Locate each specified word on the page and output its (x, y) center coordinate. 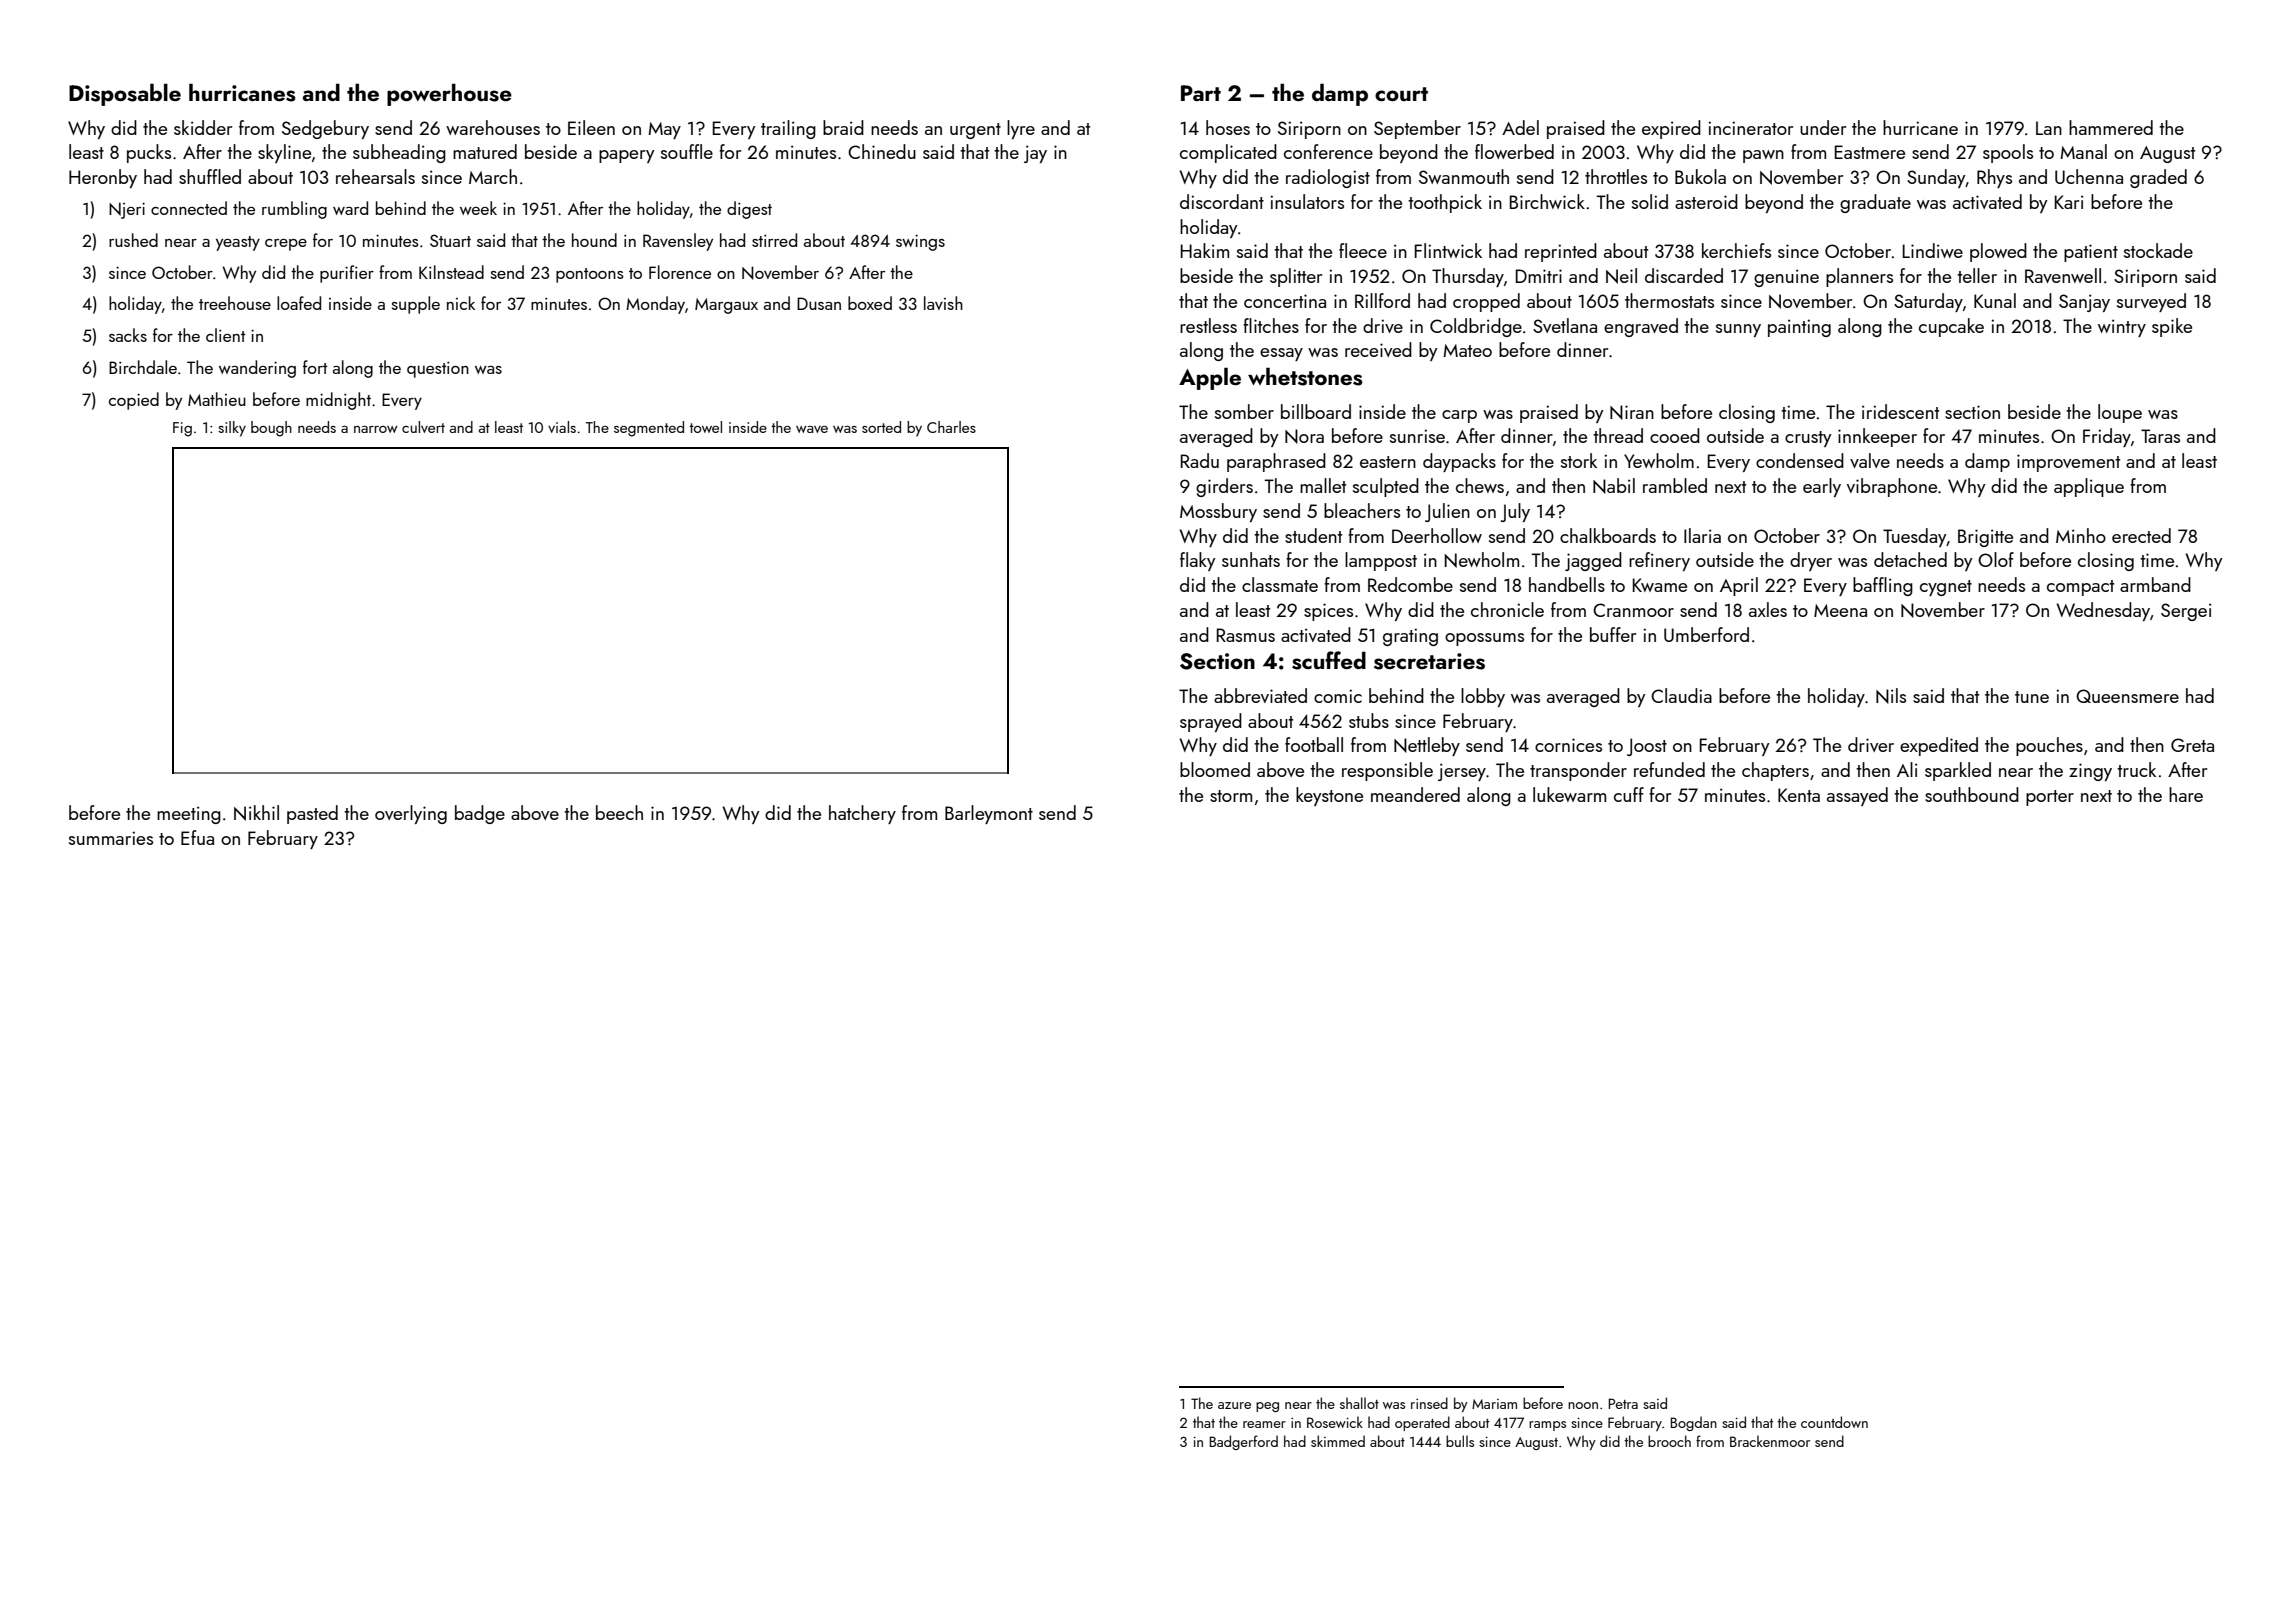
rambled (1675, 485)
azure (1234, 1405)
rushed (133, 240)
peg (1267, 1407)
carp (1459, 416)
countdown (1834, 1422)
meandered (1415, 794)
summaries (111, 838)
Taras (2160, 436)
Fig (182, 429)
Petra (1623, 1403)
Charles (951, 427)
